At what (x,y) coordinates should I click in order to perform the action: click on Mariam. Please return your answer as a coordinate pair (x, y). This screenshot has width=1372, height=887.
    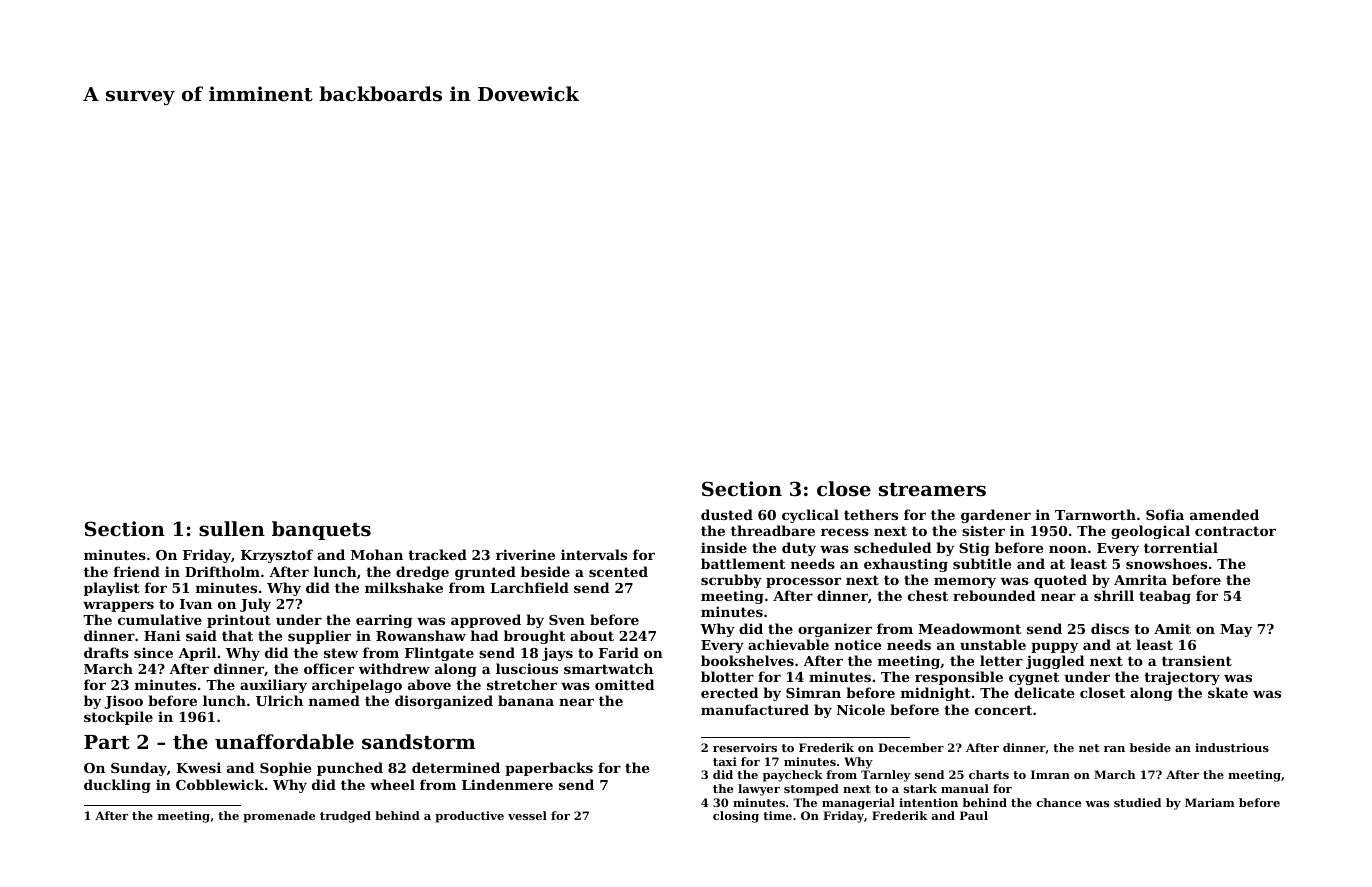
    Looking at the image, I should click on (1210, 802).
